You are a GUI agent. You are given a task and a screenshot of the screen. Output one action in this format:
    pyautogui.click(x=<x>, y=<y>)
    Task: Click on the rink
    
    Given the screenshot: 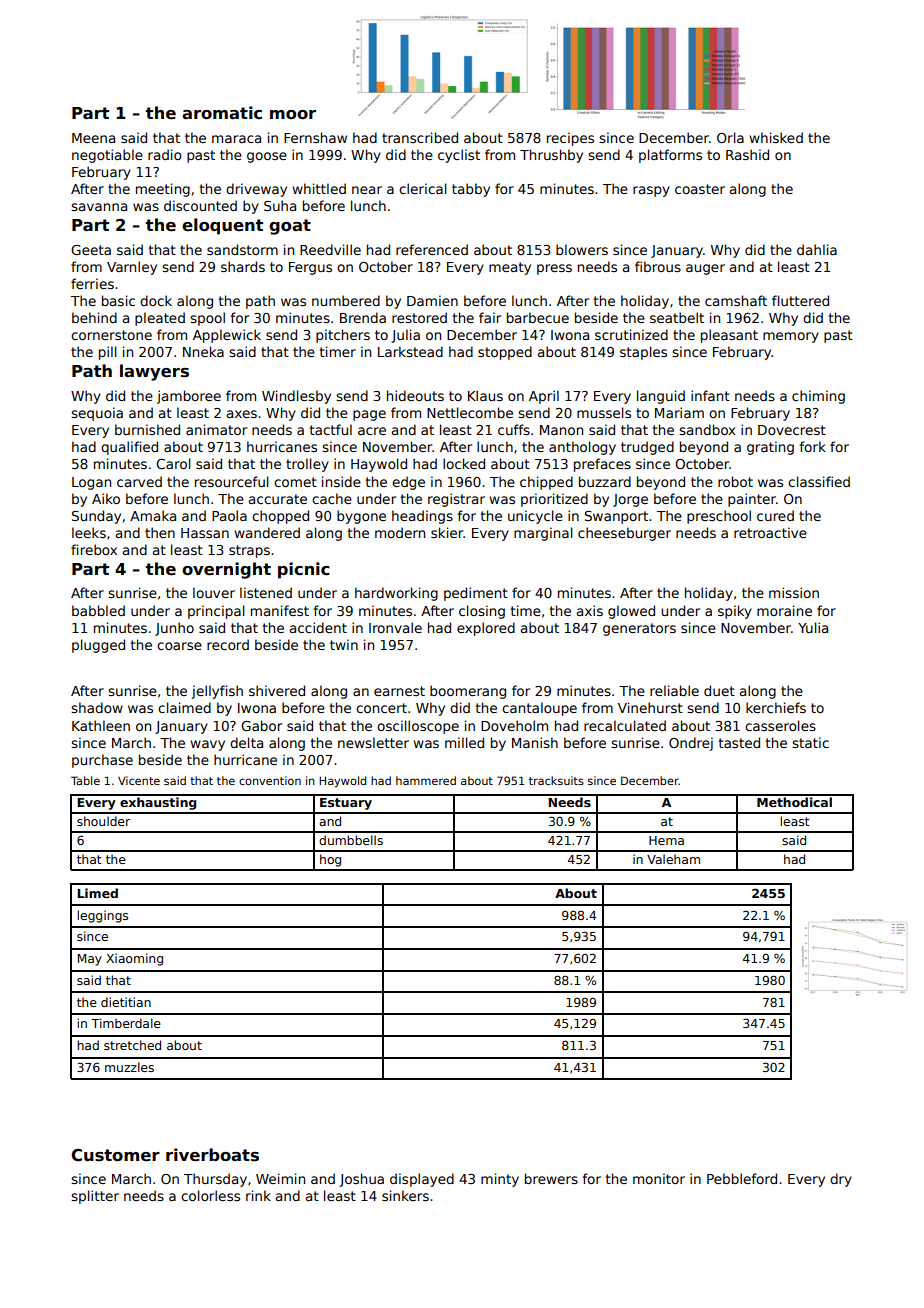 What is the action you would take?
    pyautogui.click(x=258, y=1195)
